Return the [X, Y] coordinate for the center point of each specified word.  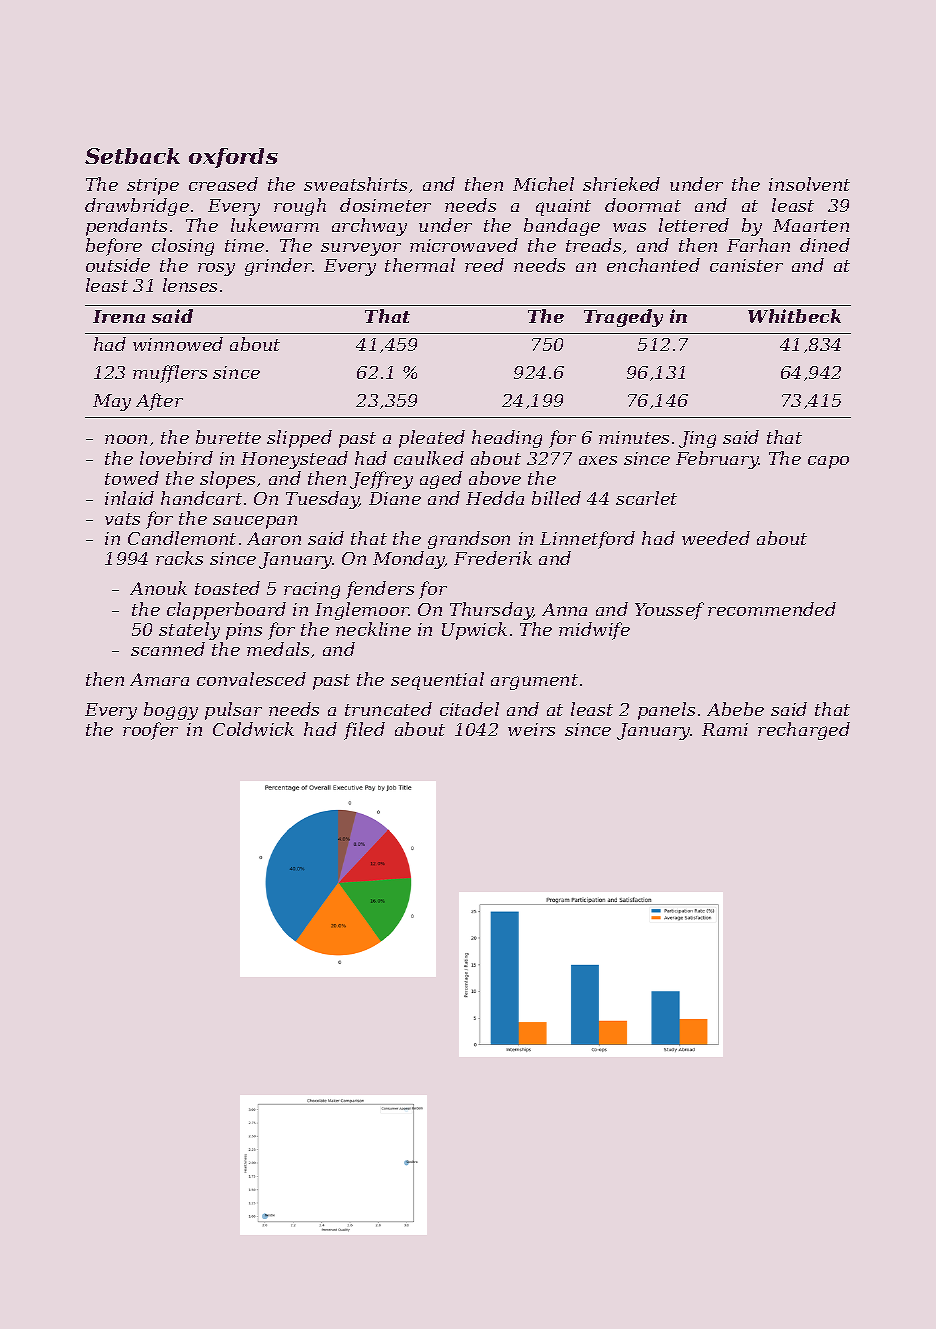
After [159, 402]
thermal [420, 265]
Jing [697, 439]
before [114, 247]
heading [507, 439]
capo [828, 462]
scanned [168, 649]
